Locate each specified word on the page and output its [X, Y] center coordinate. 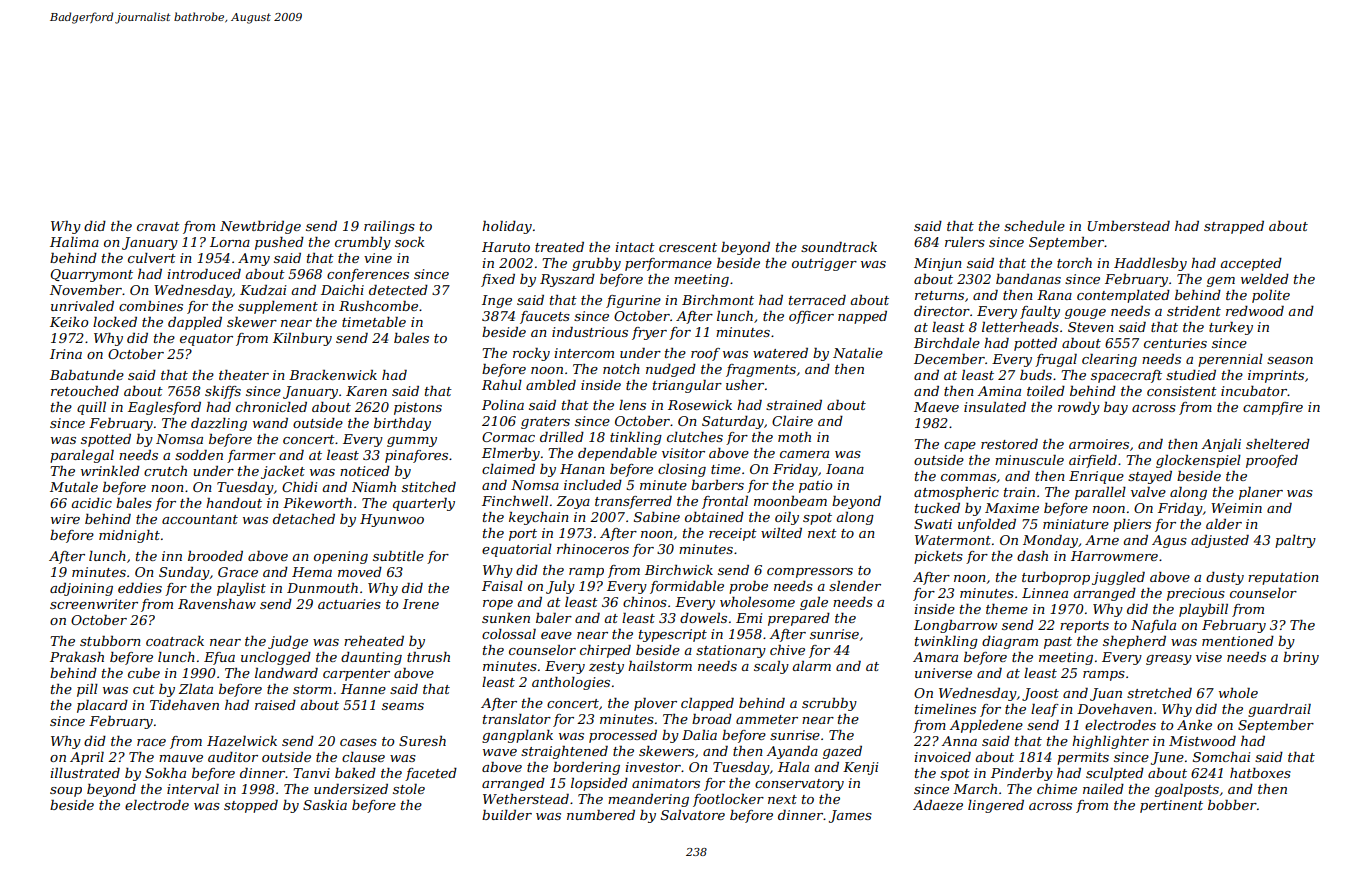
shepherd [1134, 642]
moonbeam [790, 501]
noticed [365, 471]
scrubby [829, 704]
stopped [251, 806]
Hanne [363, 689]
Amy [254, 259]
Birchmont [718, 300]
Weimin [1236, 508]
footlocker [728, 800]
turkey [1231, 328]
